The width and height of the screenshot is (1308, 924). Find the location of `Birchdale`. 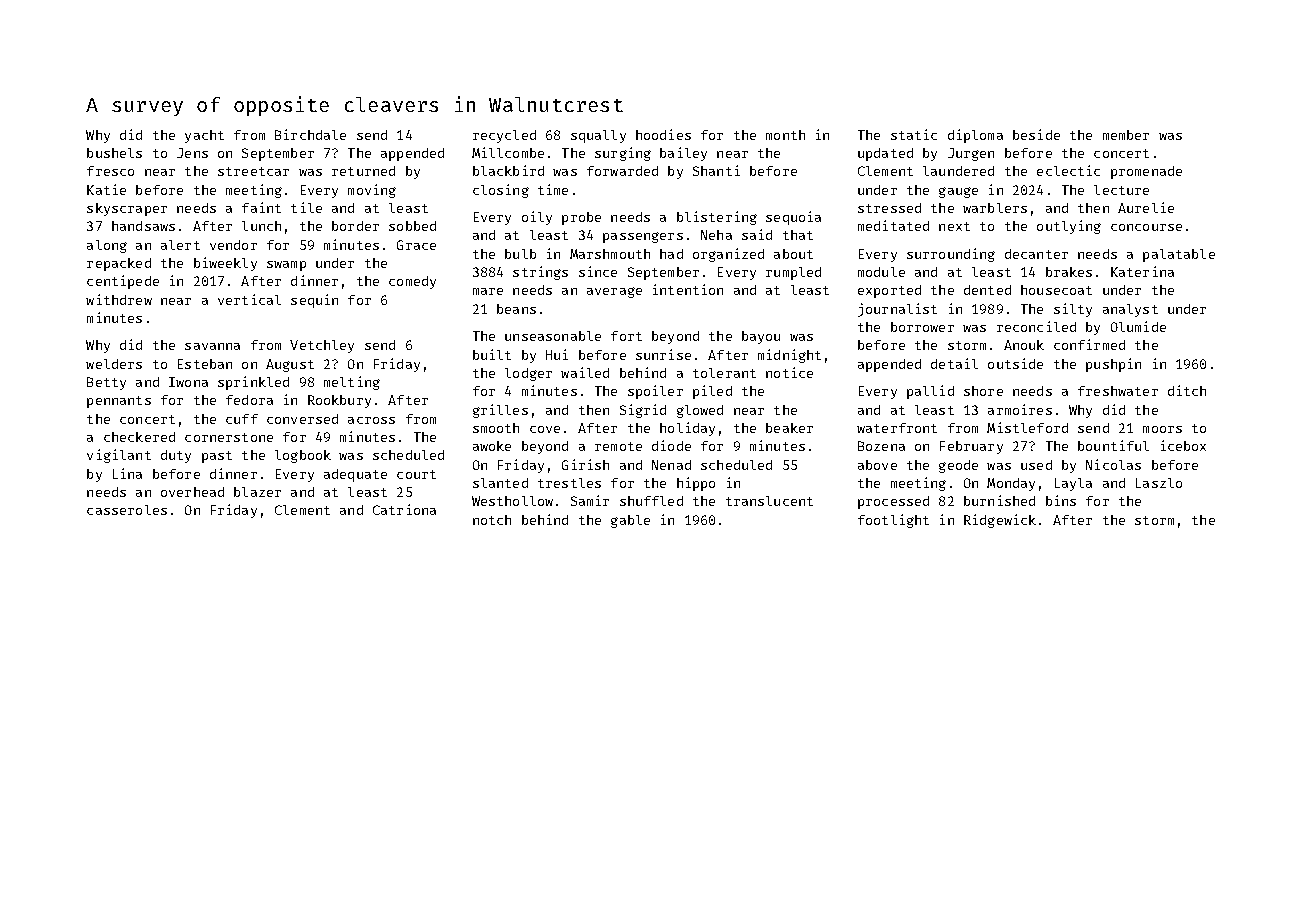

Birchdale is located at coordinates (310, 134).
